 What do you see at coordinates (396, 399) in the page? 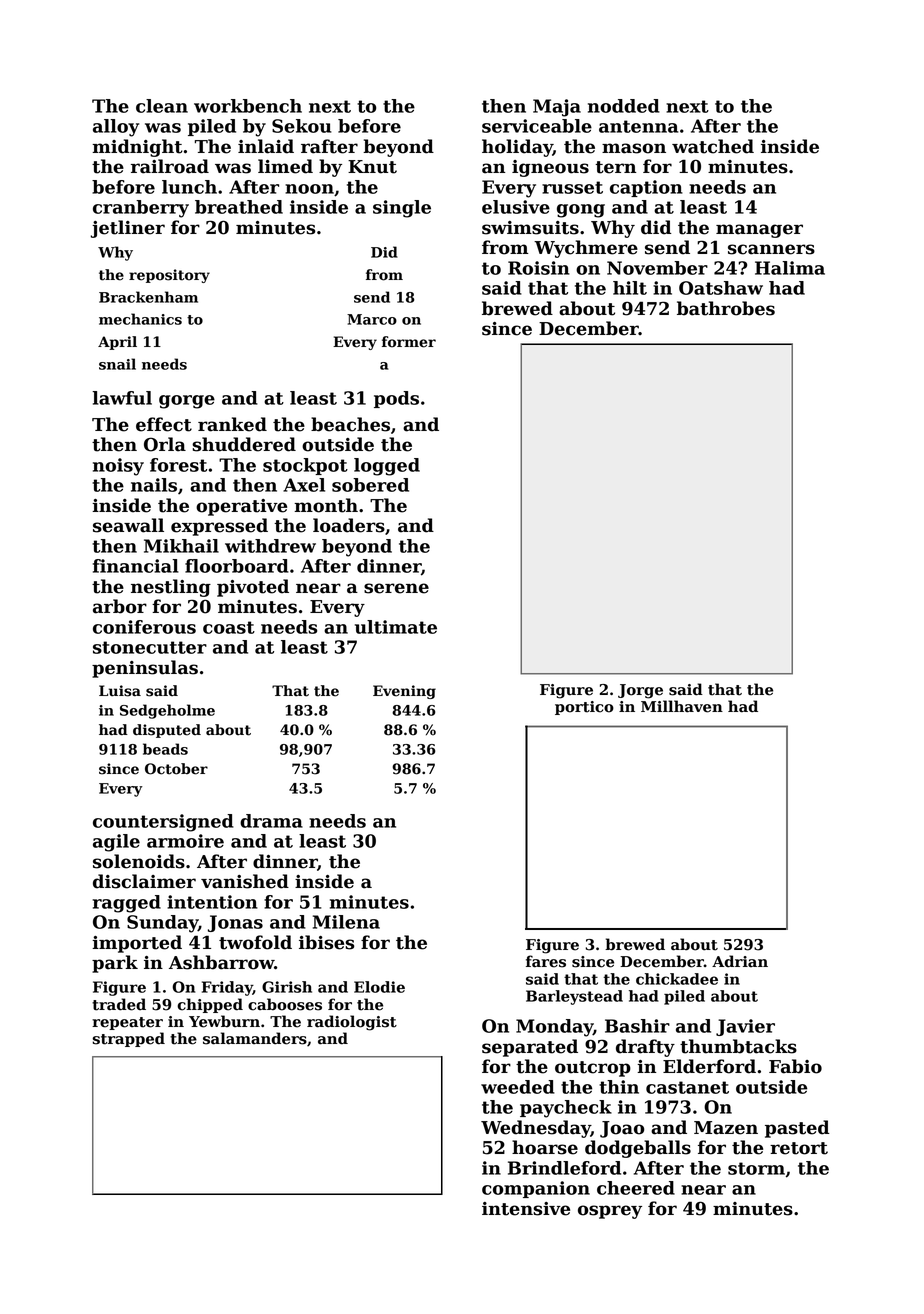
I see `pods` at bounding box center [396, 399].
